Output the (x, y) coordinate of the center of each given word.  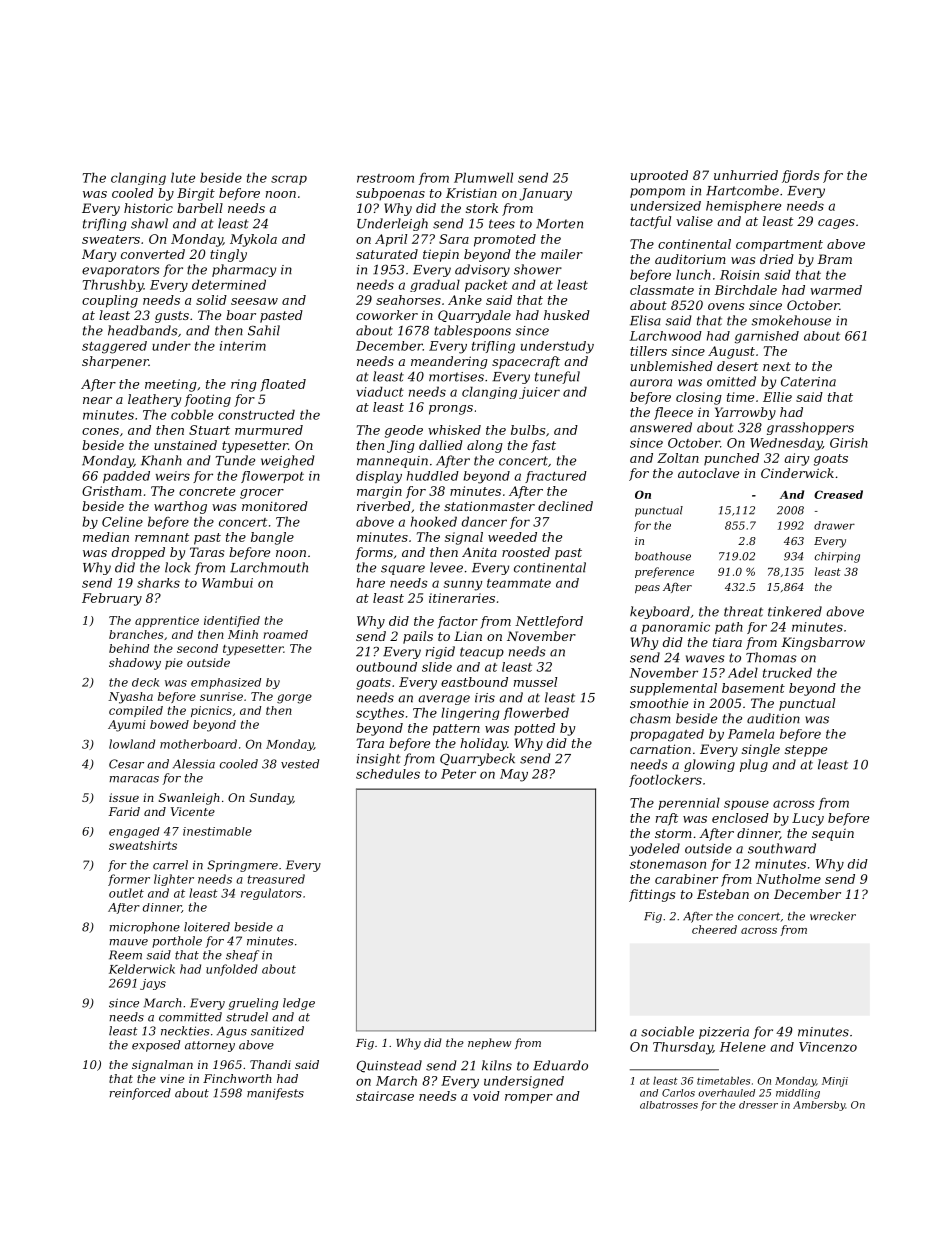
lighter (174, 880)
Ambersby (819, 1106)
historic (148, 208)
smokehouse (791, 320)
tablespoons (472, 331)
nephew (489, 1043)
